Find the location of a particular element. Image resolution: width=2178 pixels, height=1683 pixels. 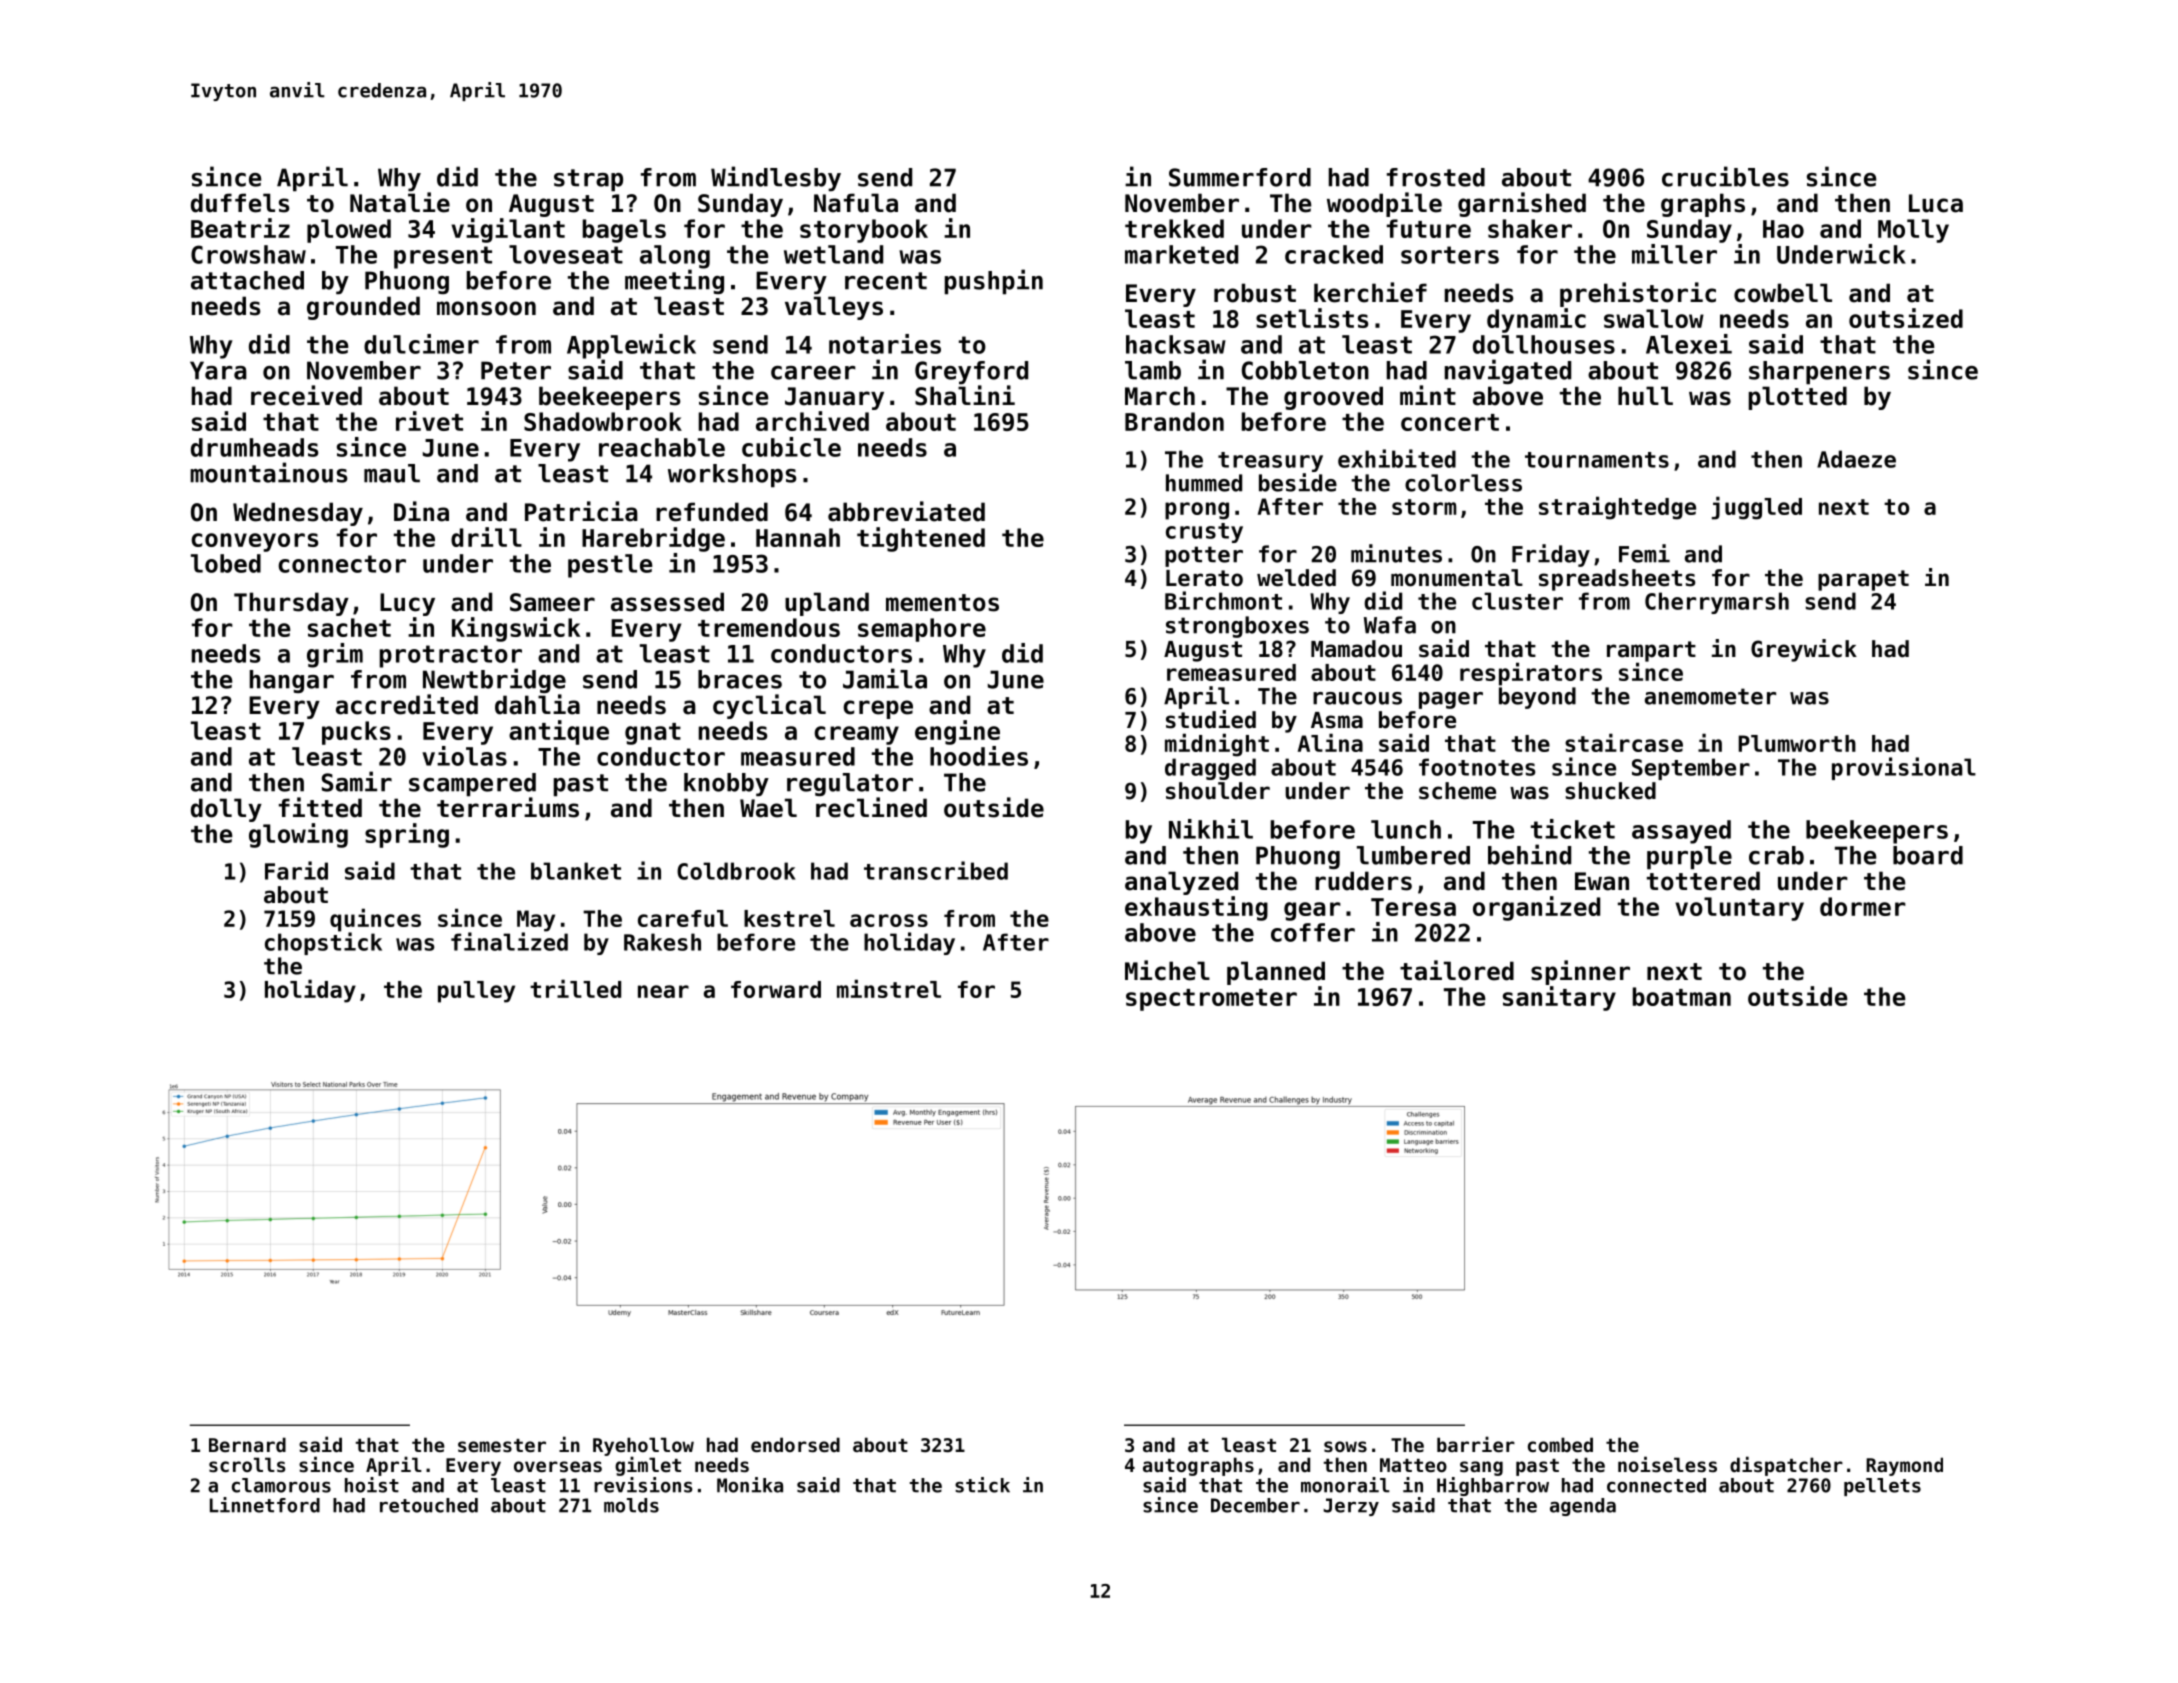

forward is located at coordinates (776, 989).
